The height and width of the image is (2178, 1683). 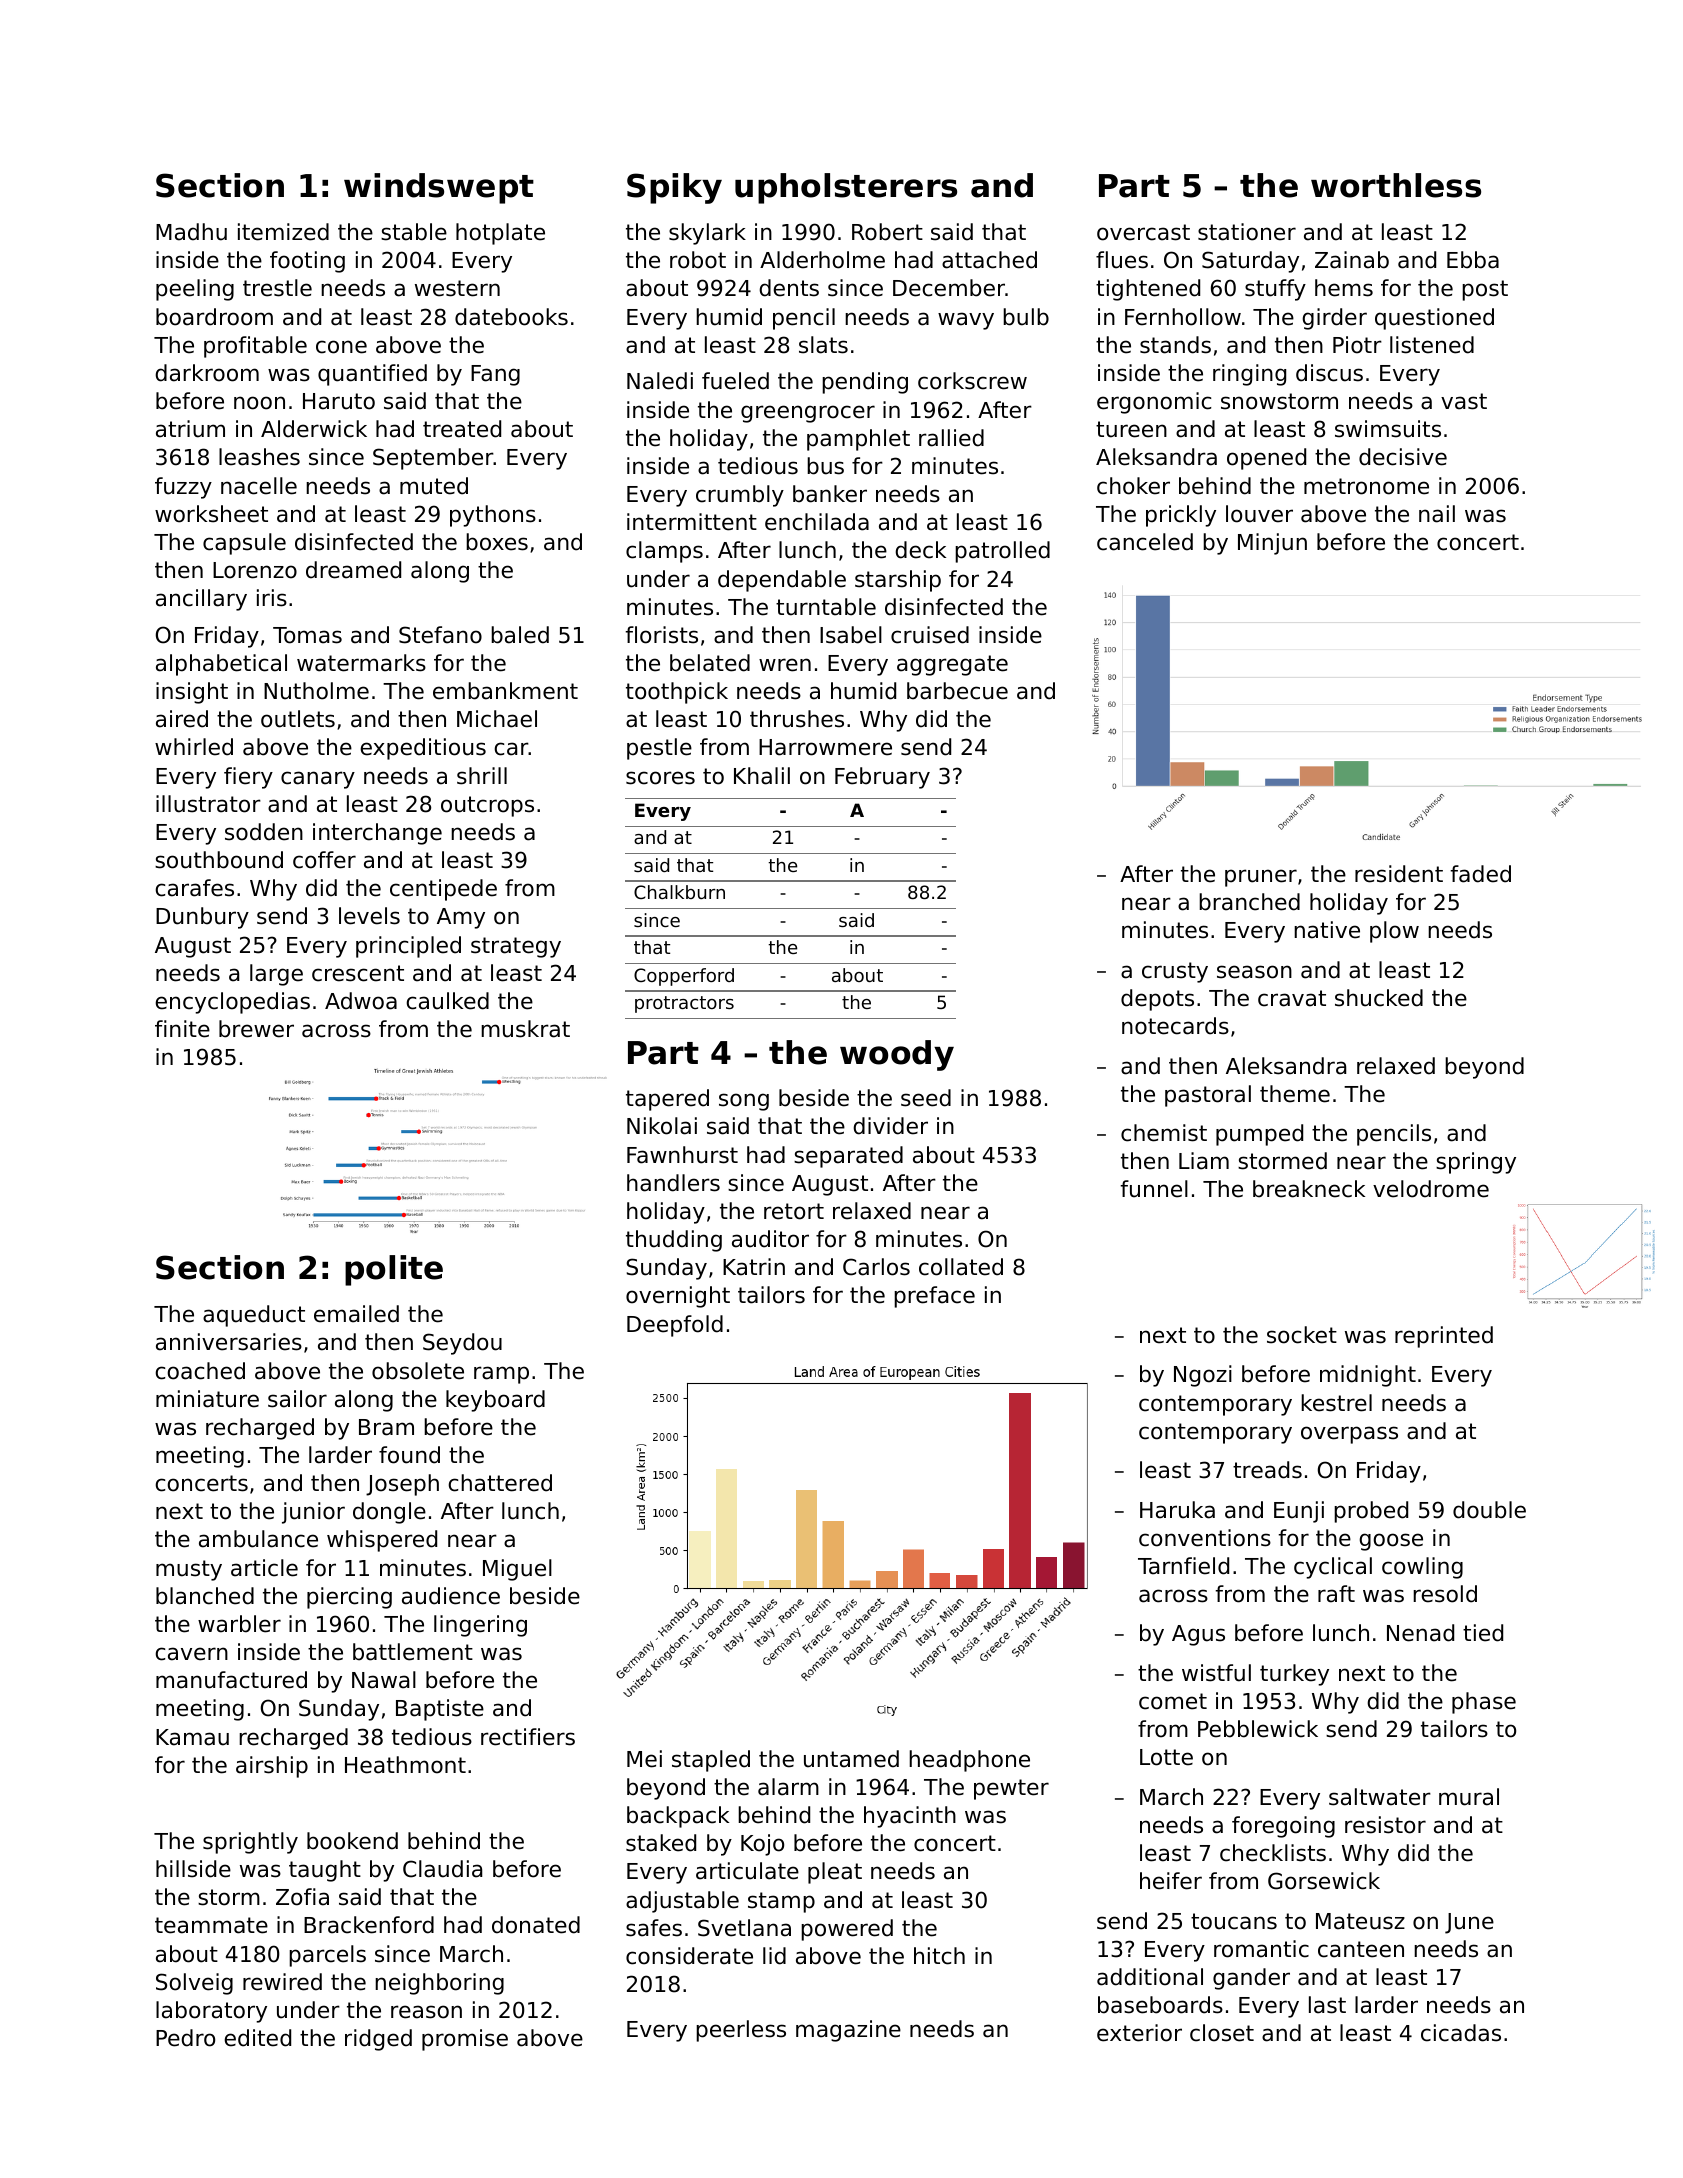 What do you see at coordinates (434, 486) in the image?
I see `muted` at bounding box center [434, 486].
